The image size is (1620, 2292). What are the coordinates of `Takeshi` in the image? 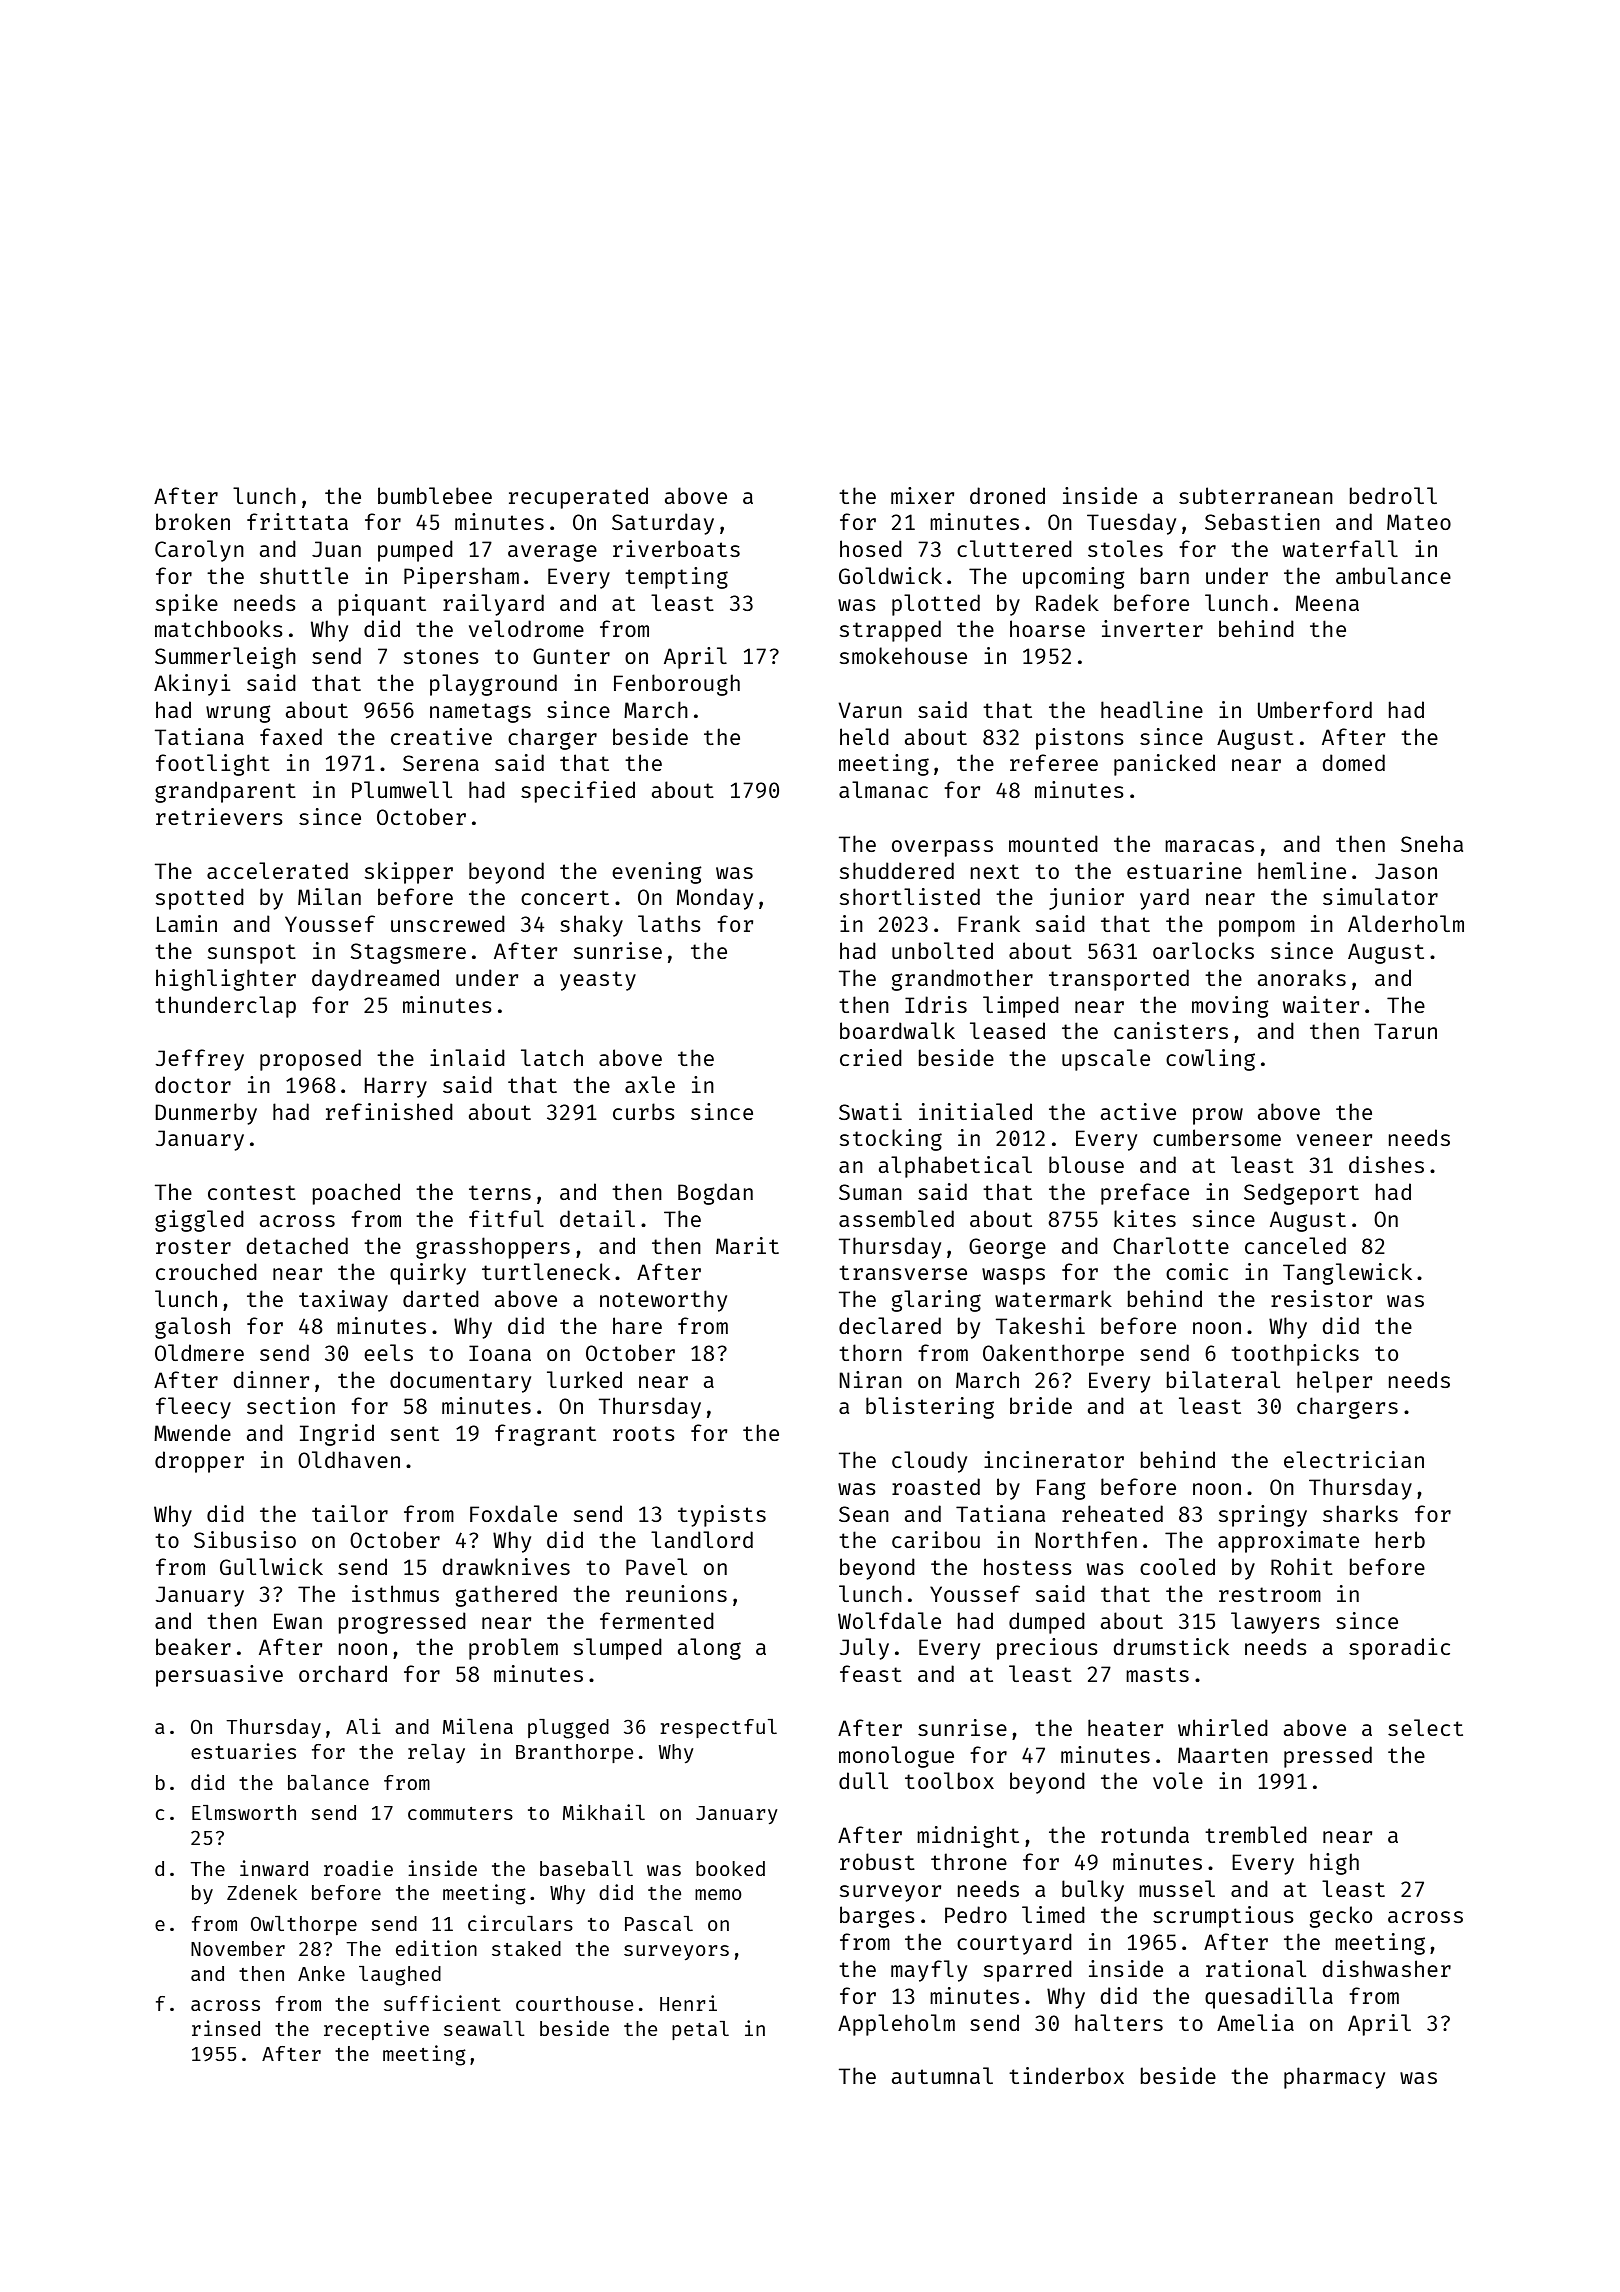 It's located at (1040, 1325).
